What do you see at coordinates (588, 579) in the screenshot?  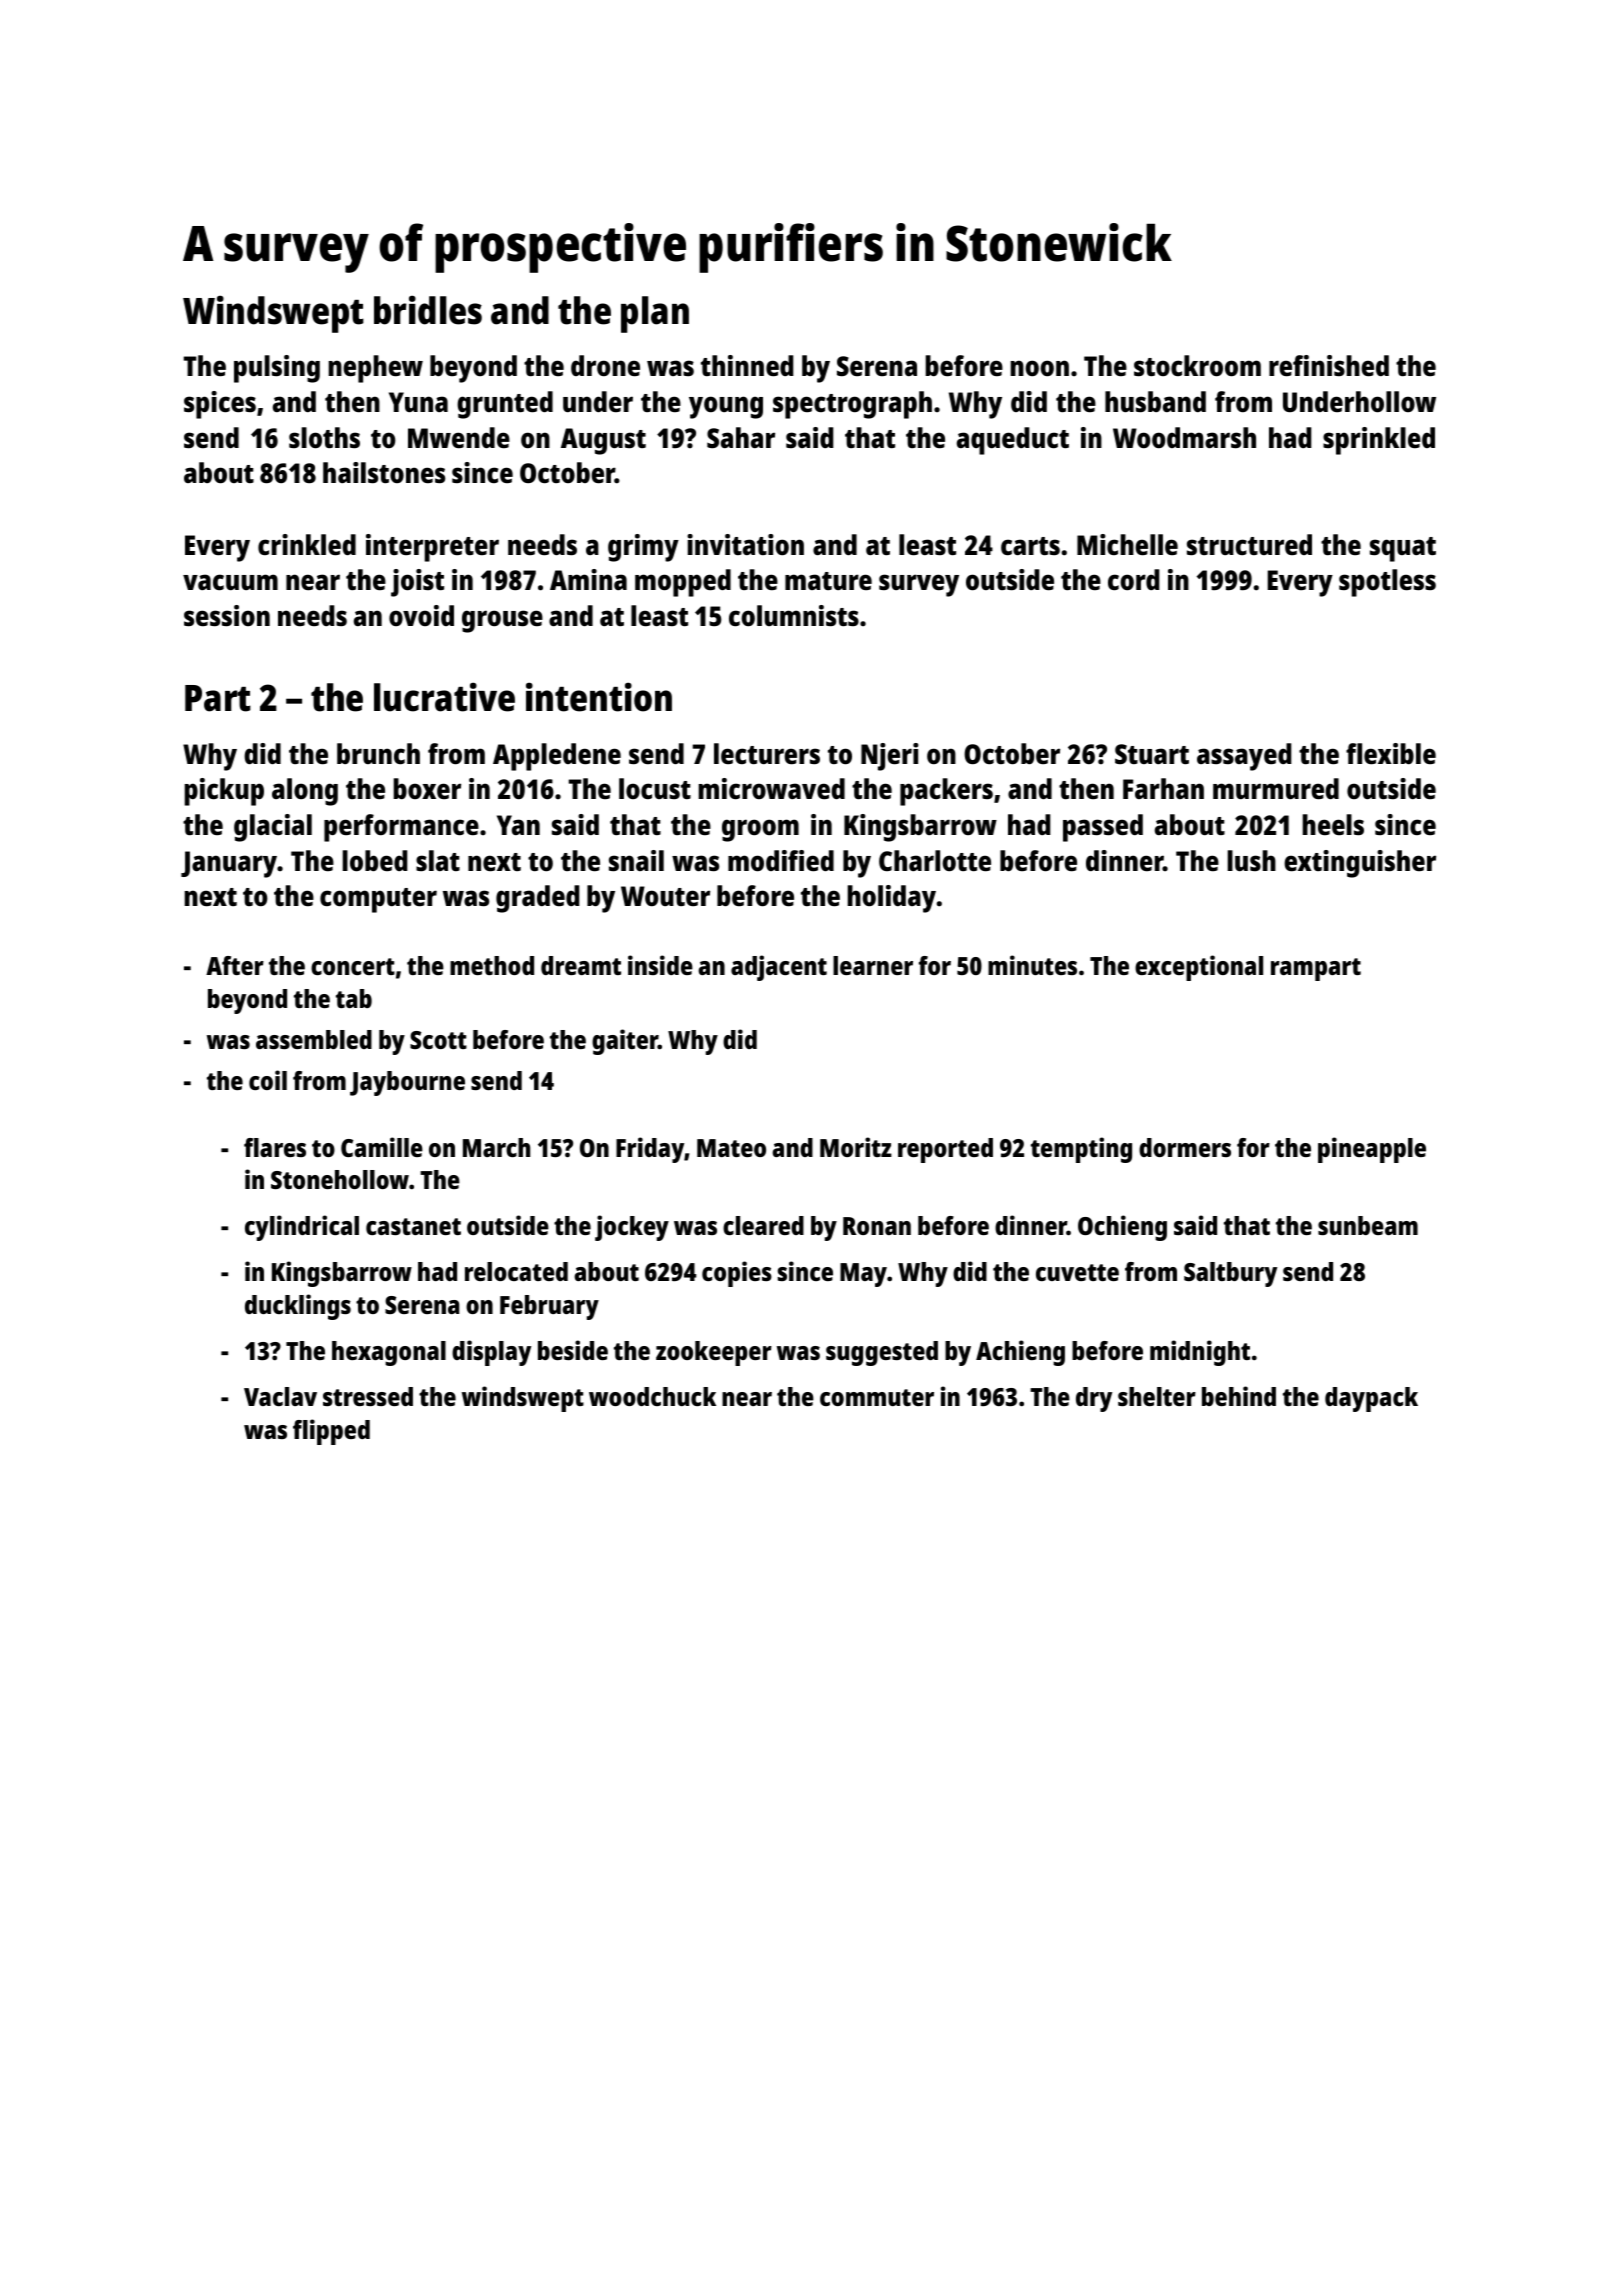 I see `Amina` at bounding box center [588, 579].
